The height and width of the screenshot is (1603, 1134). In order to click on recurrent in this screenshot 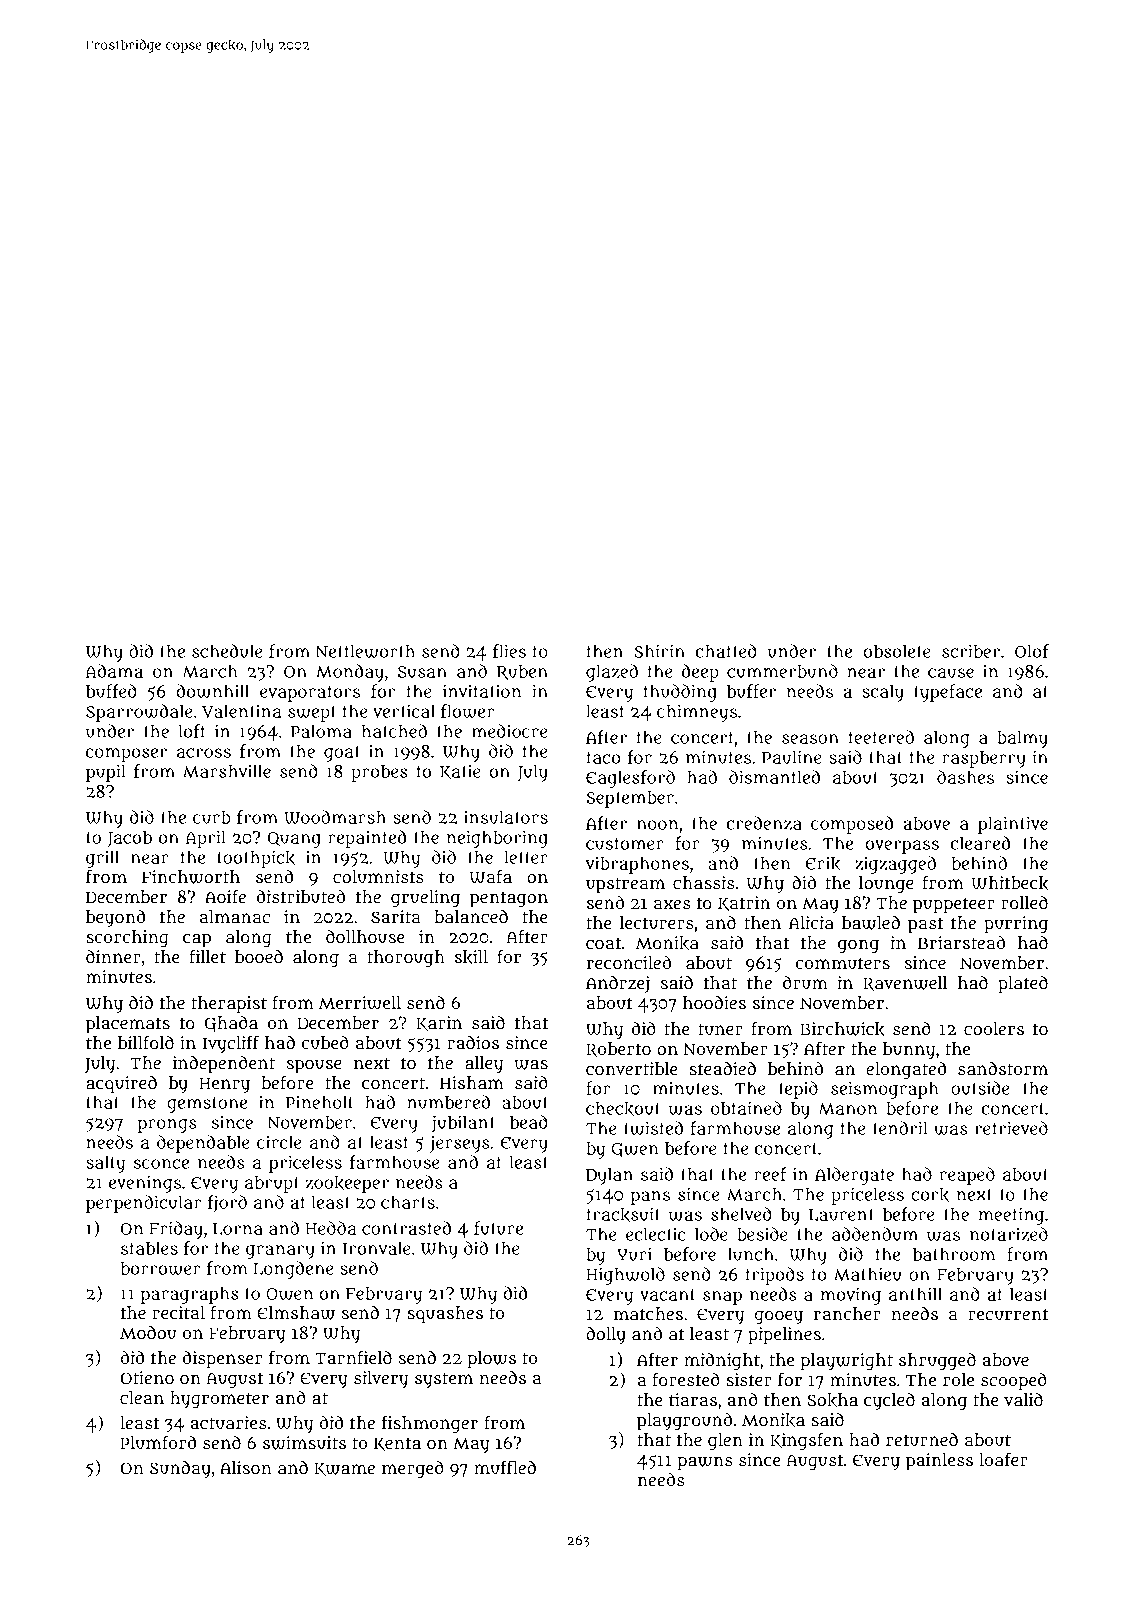, I will do `click(1008, 1314)`.
